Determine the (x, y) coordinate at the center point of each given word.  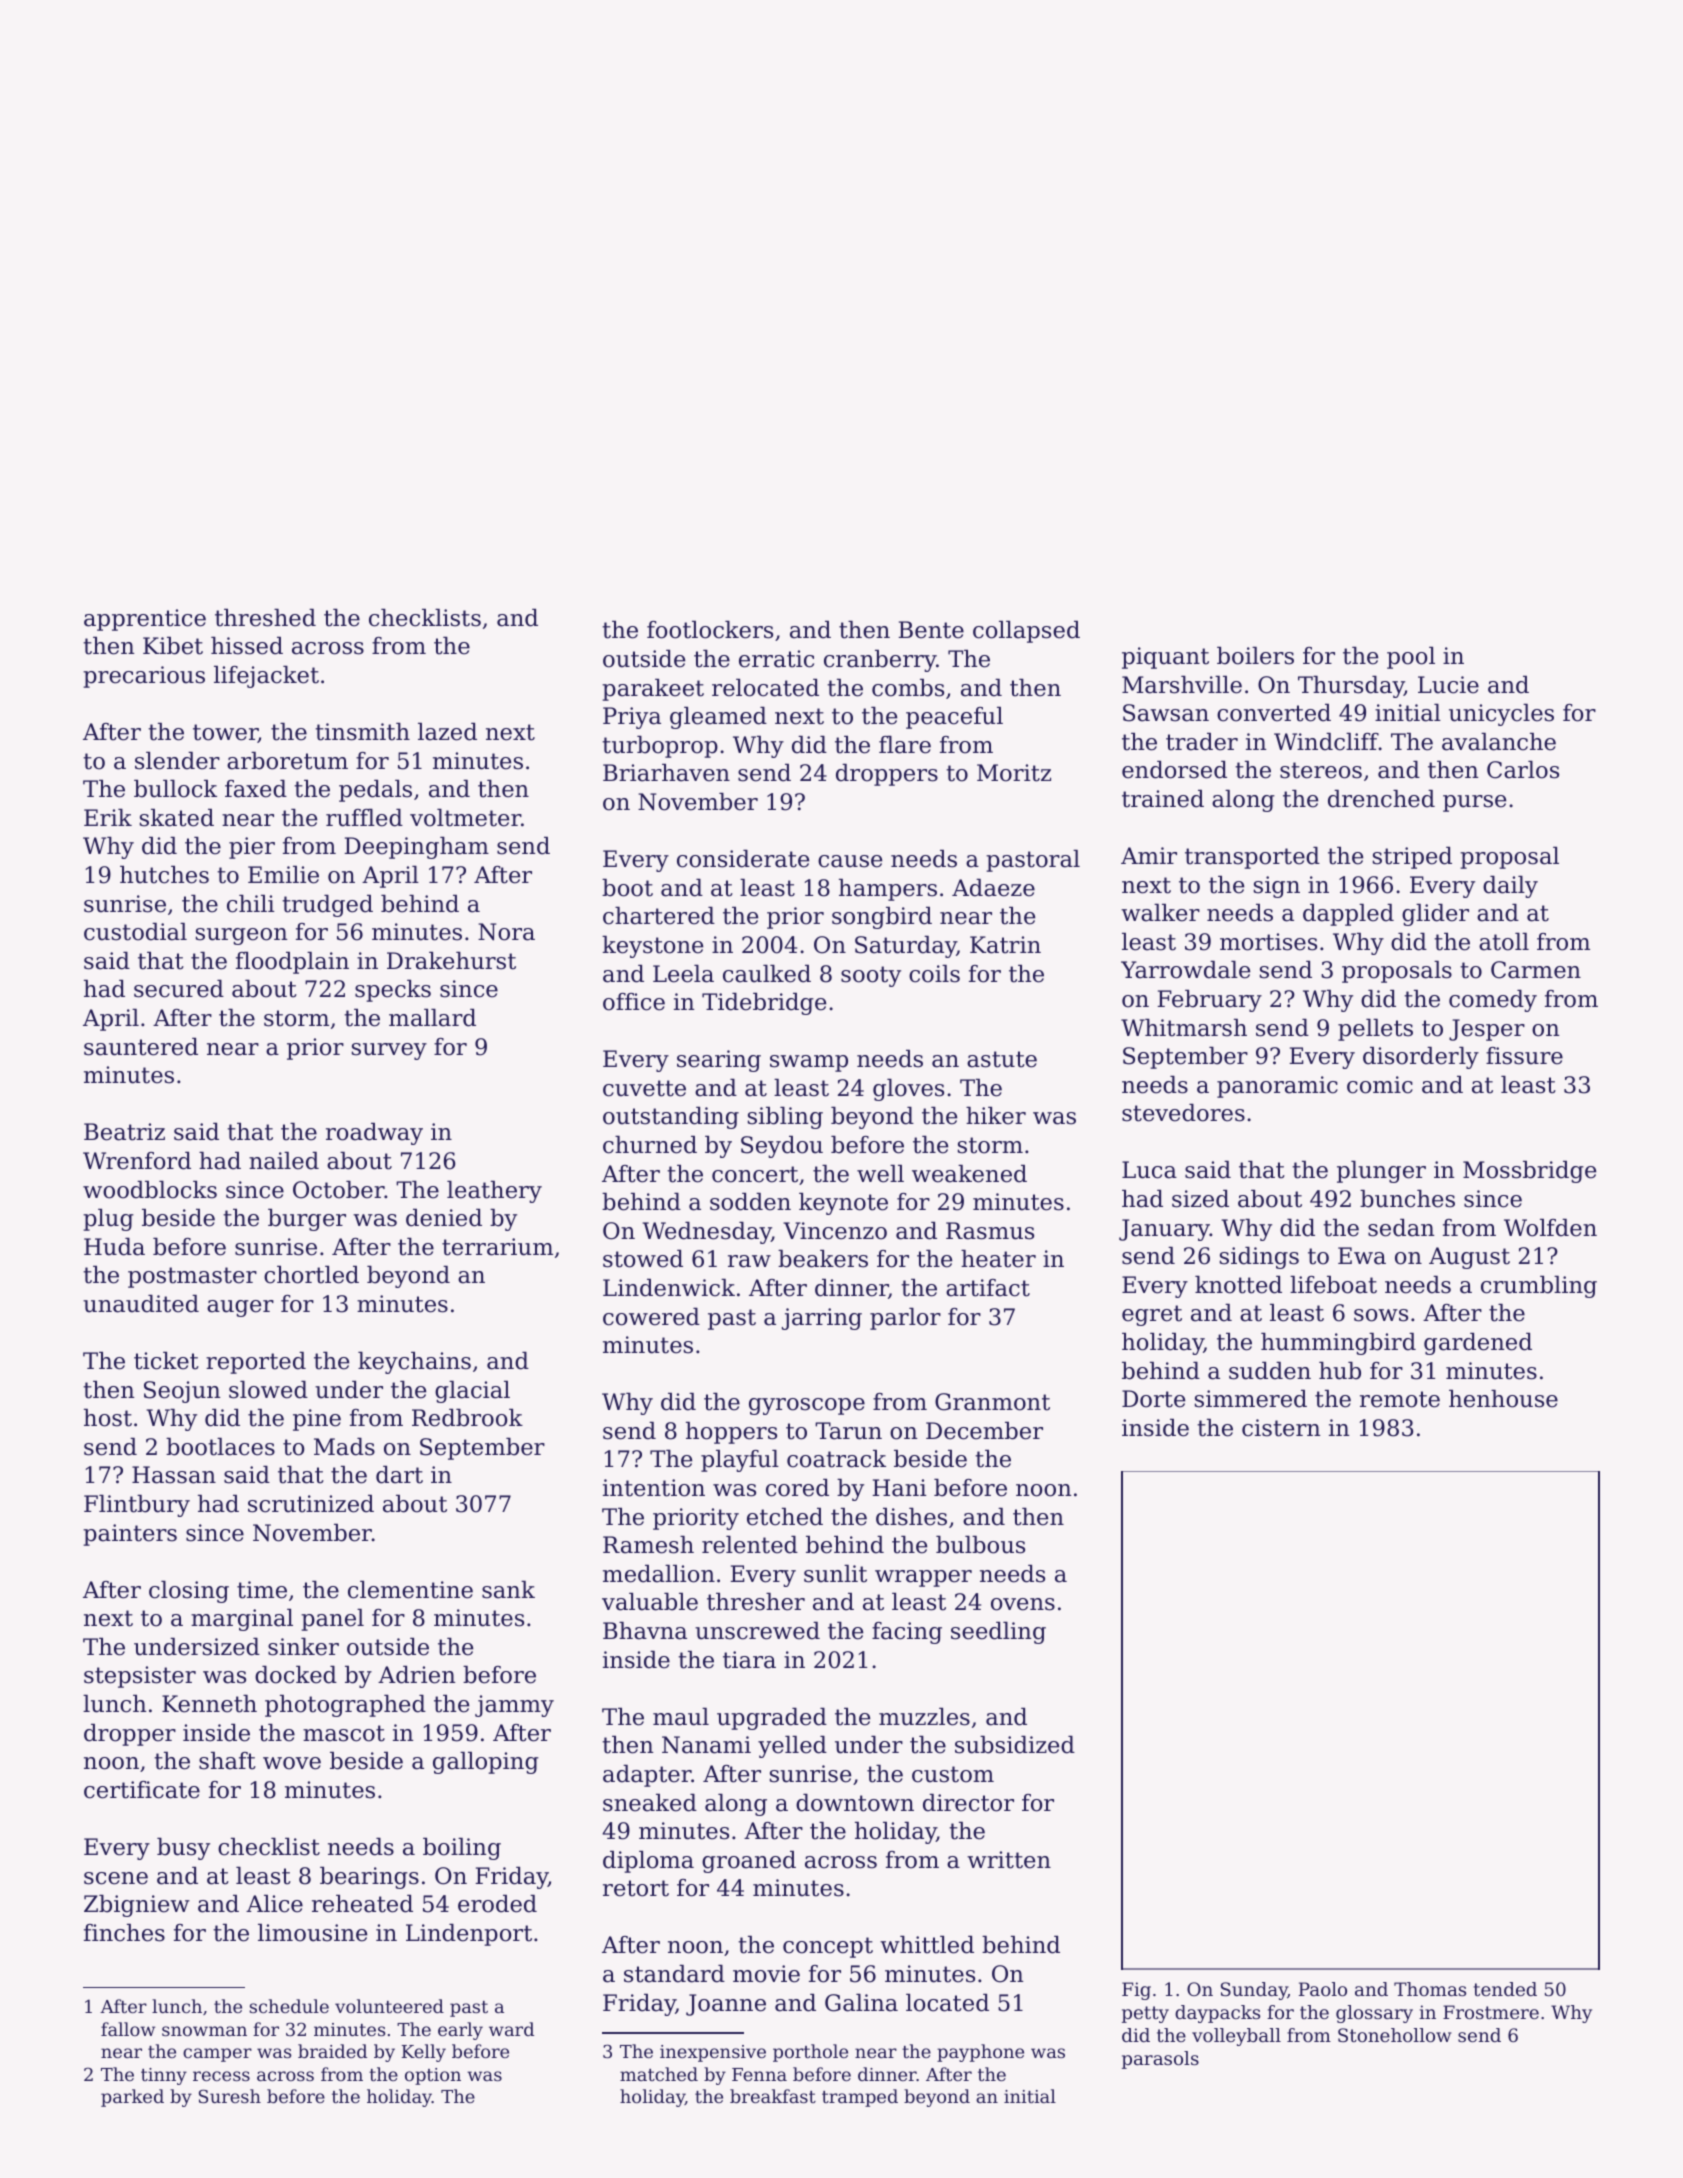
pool (1411, 658)
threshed (265, 618)
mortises (1268, 942)
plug (108, 1220)
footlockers (710, 630)
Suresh (230, 2096)
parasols (1160, 2060)
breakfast (773, 2096)
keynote (843, 1204)
